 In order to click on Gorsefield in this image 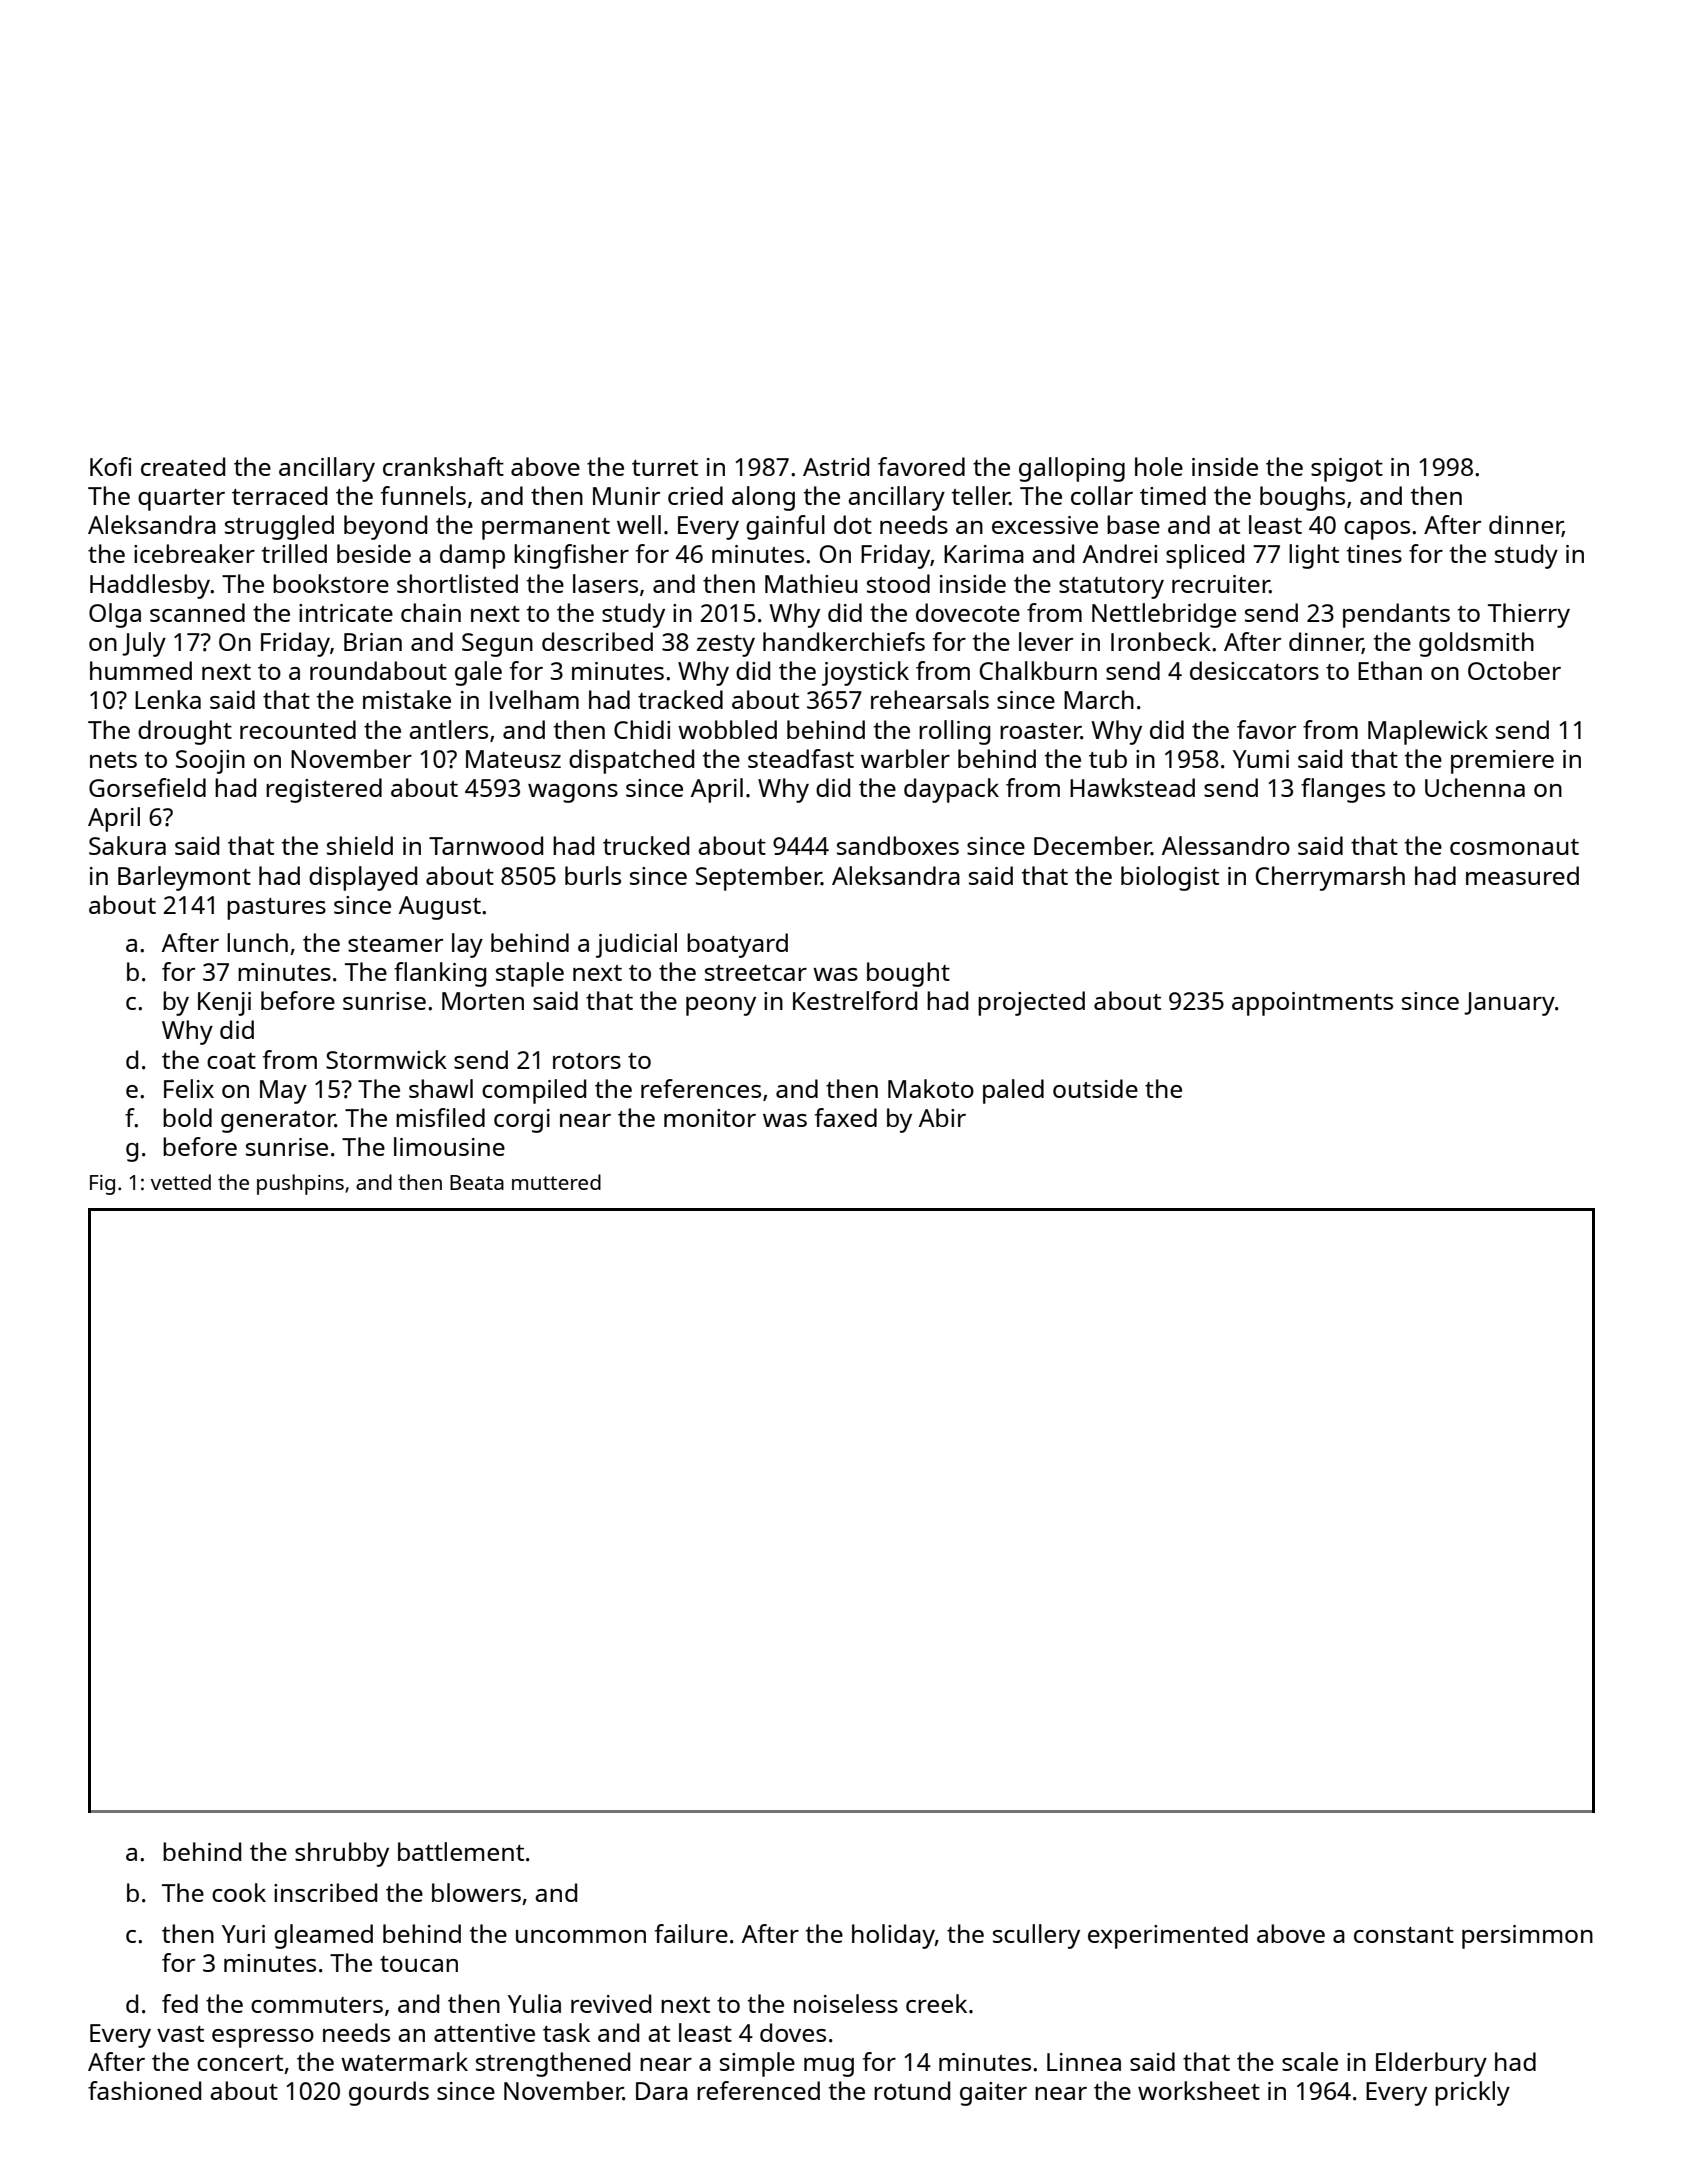, I will do `click(147, 787)`.
